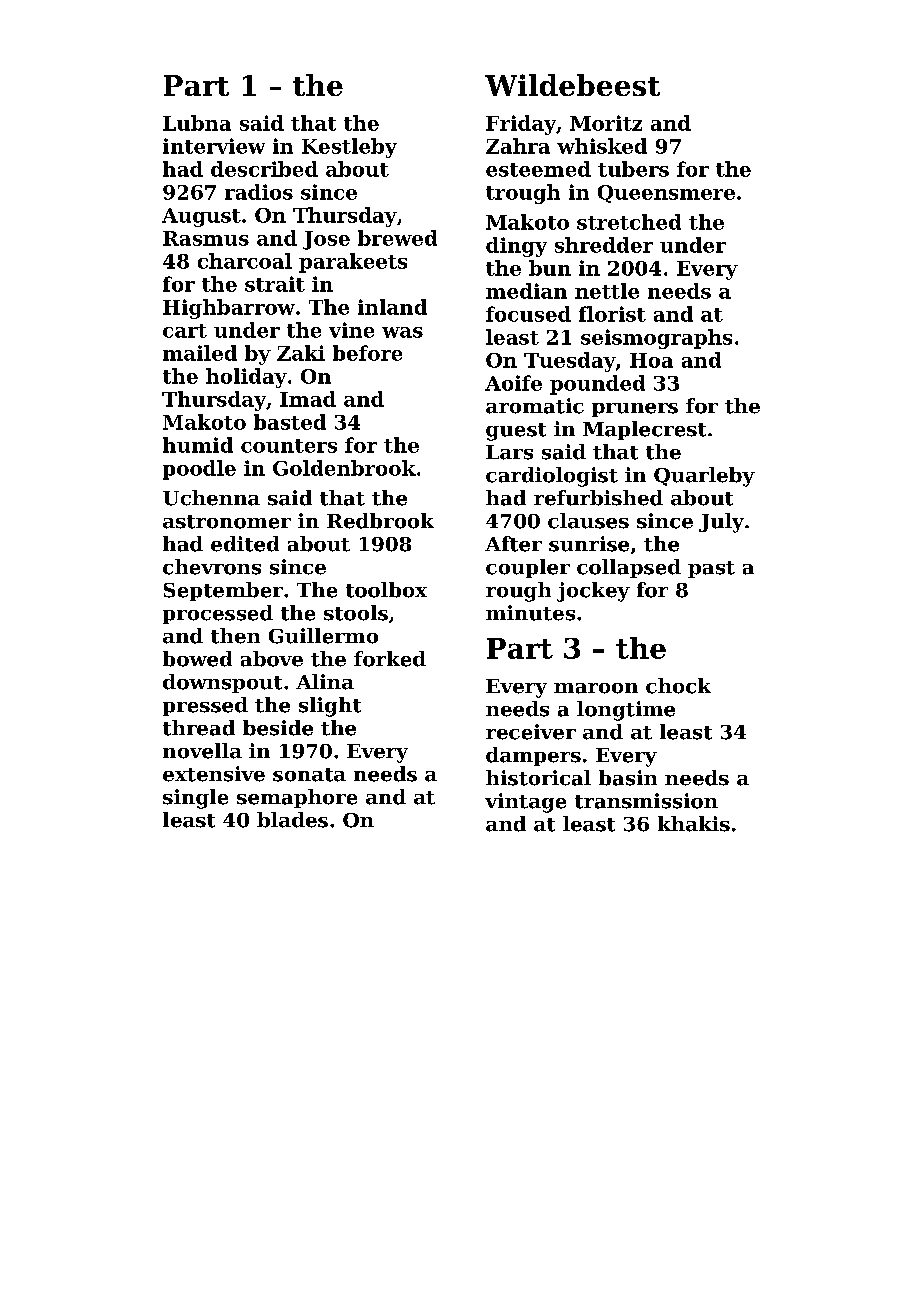 This screenshot has width=924, height=1311. Describe the element at coordinates (606, 123) in the screenshot. I see `Moritz` at that location.
